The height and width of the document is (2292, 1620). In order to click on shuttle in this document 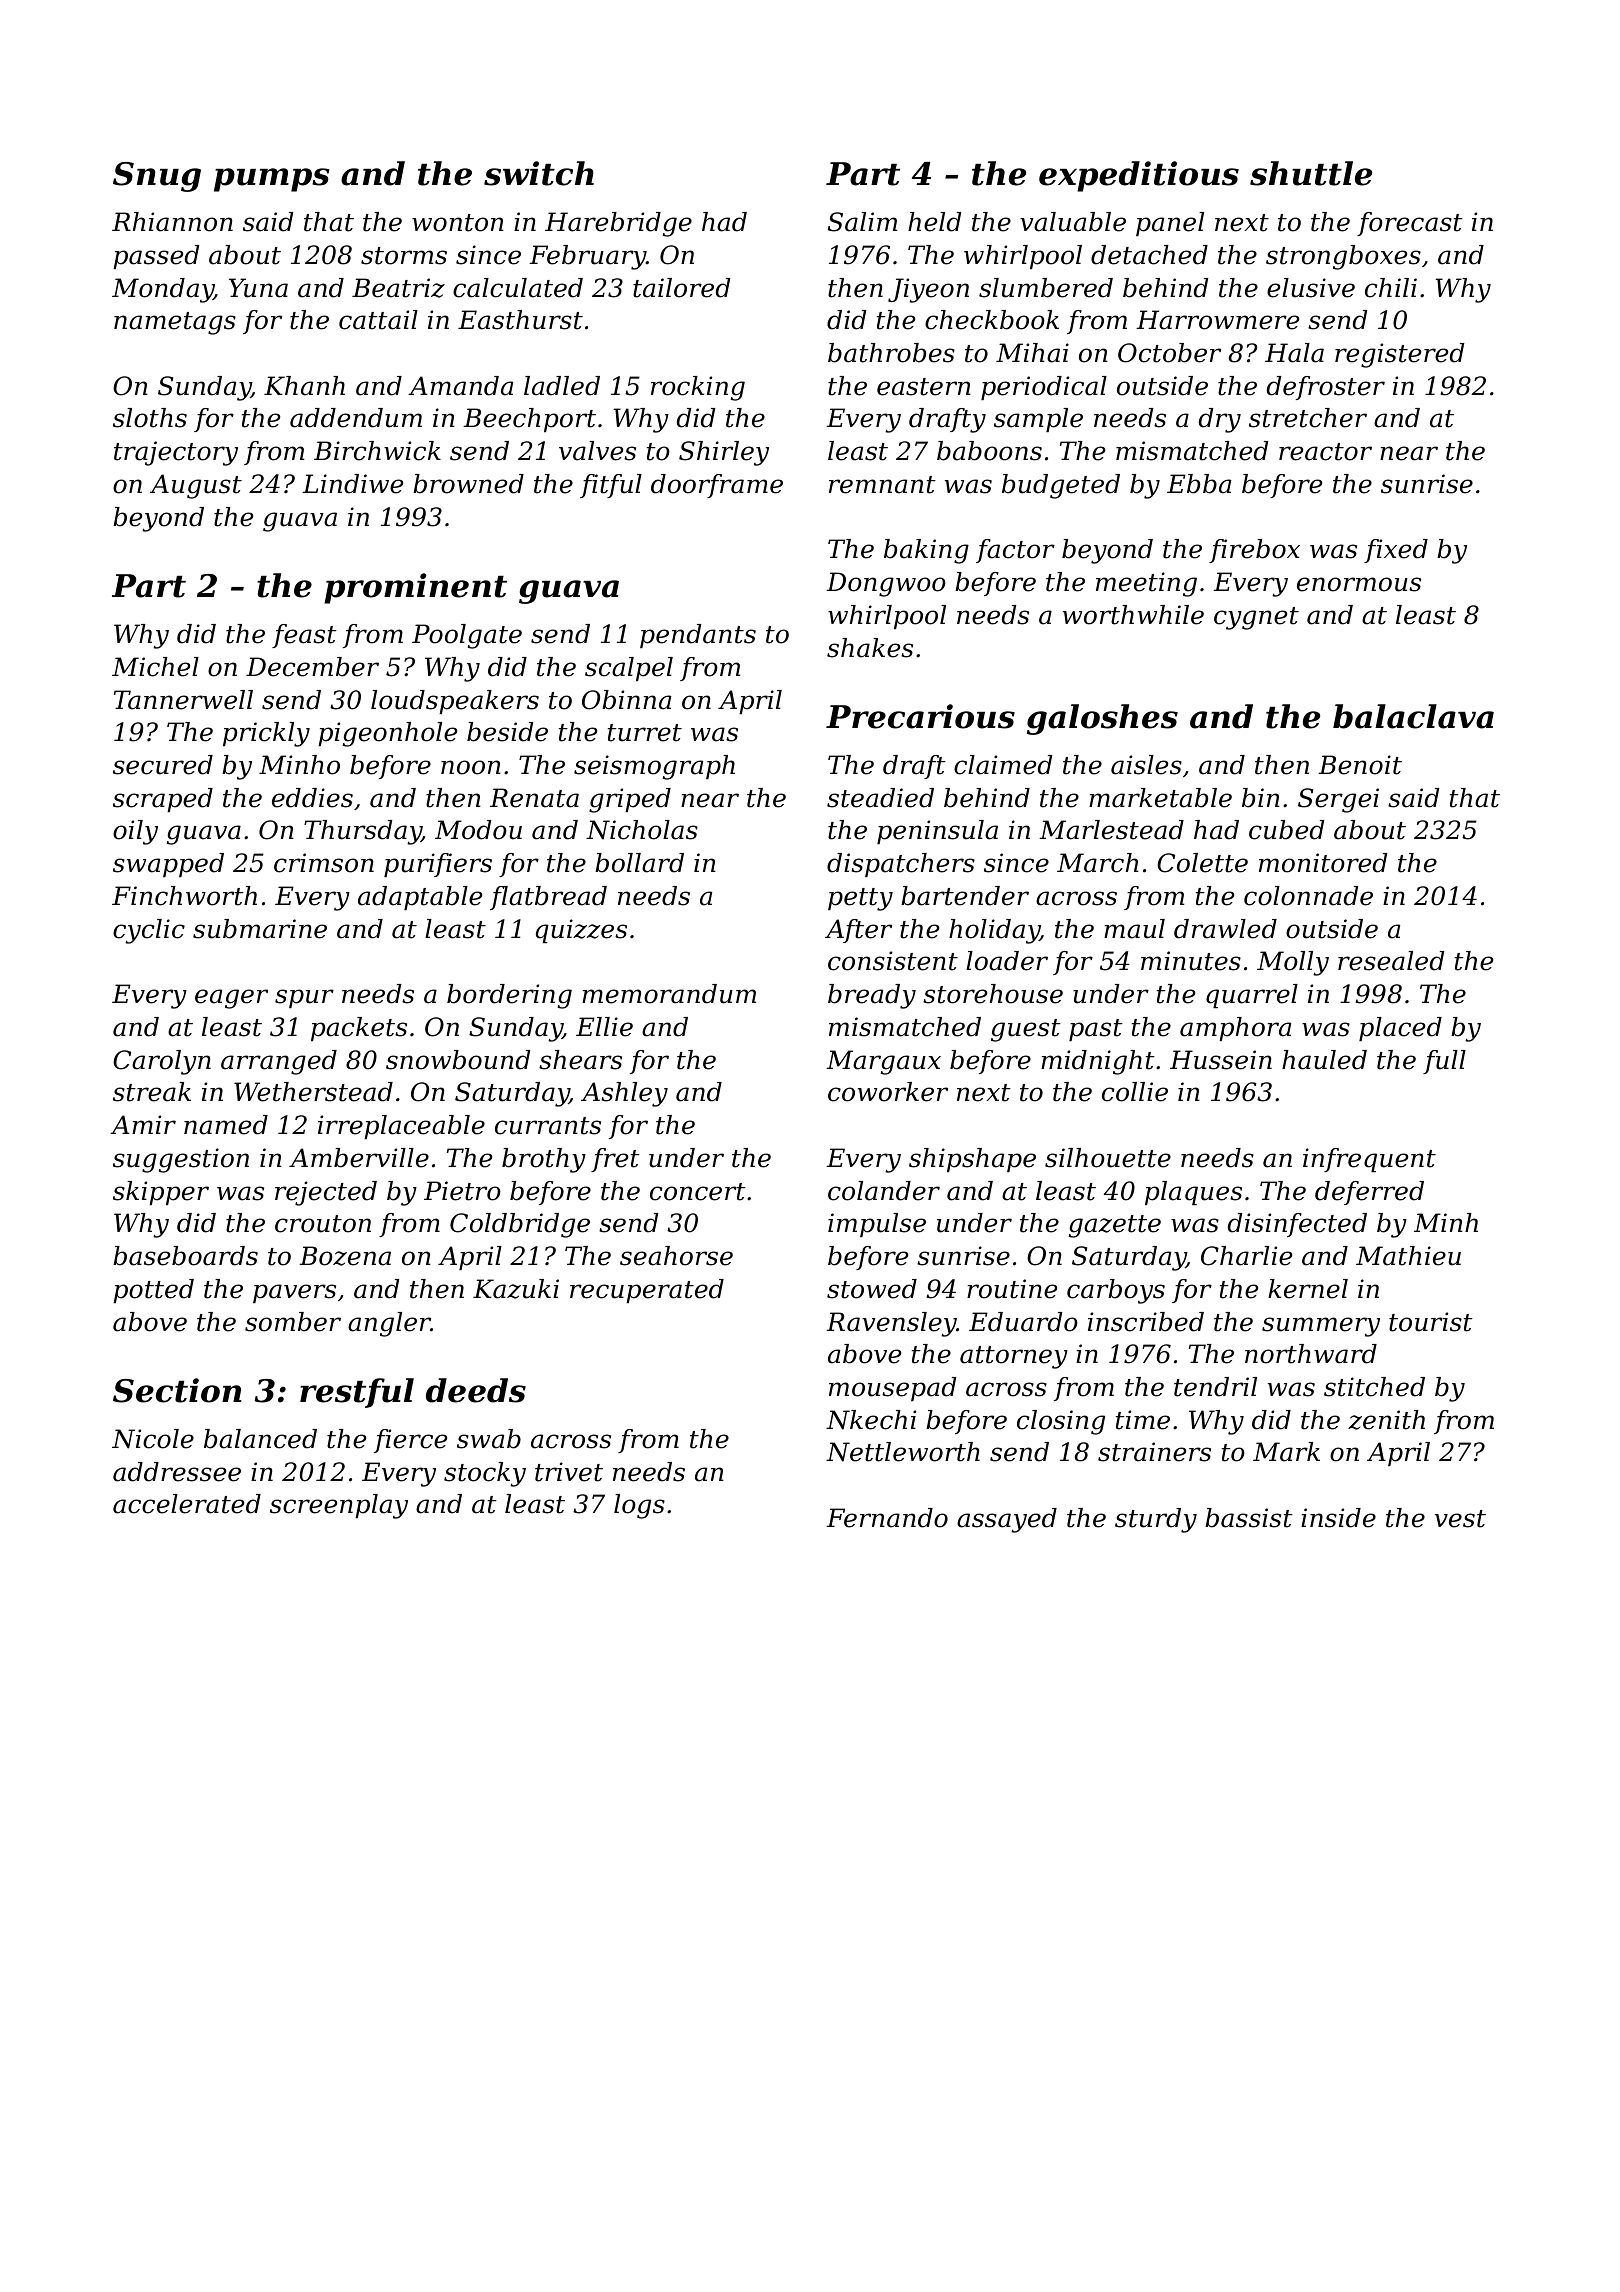, I will do `click(1311, 173)`.
